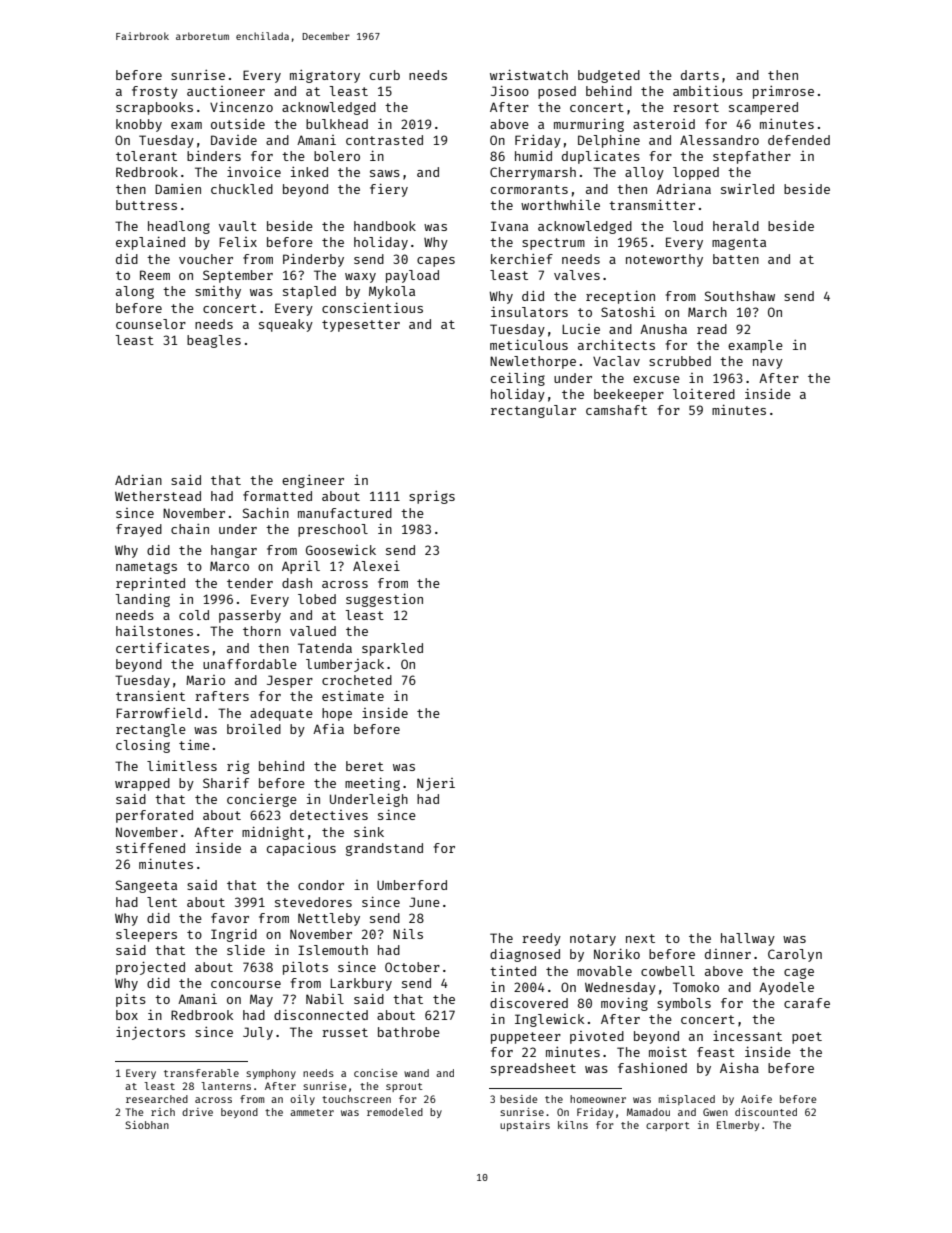 The image size is (952, 1233). Describe the element at coordinates (246, 950) in the document. I see `slide` at that location.
